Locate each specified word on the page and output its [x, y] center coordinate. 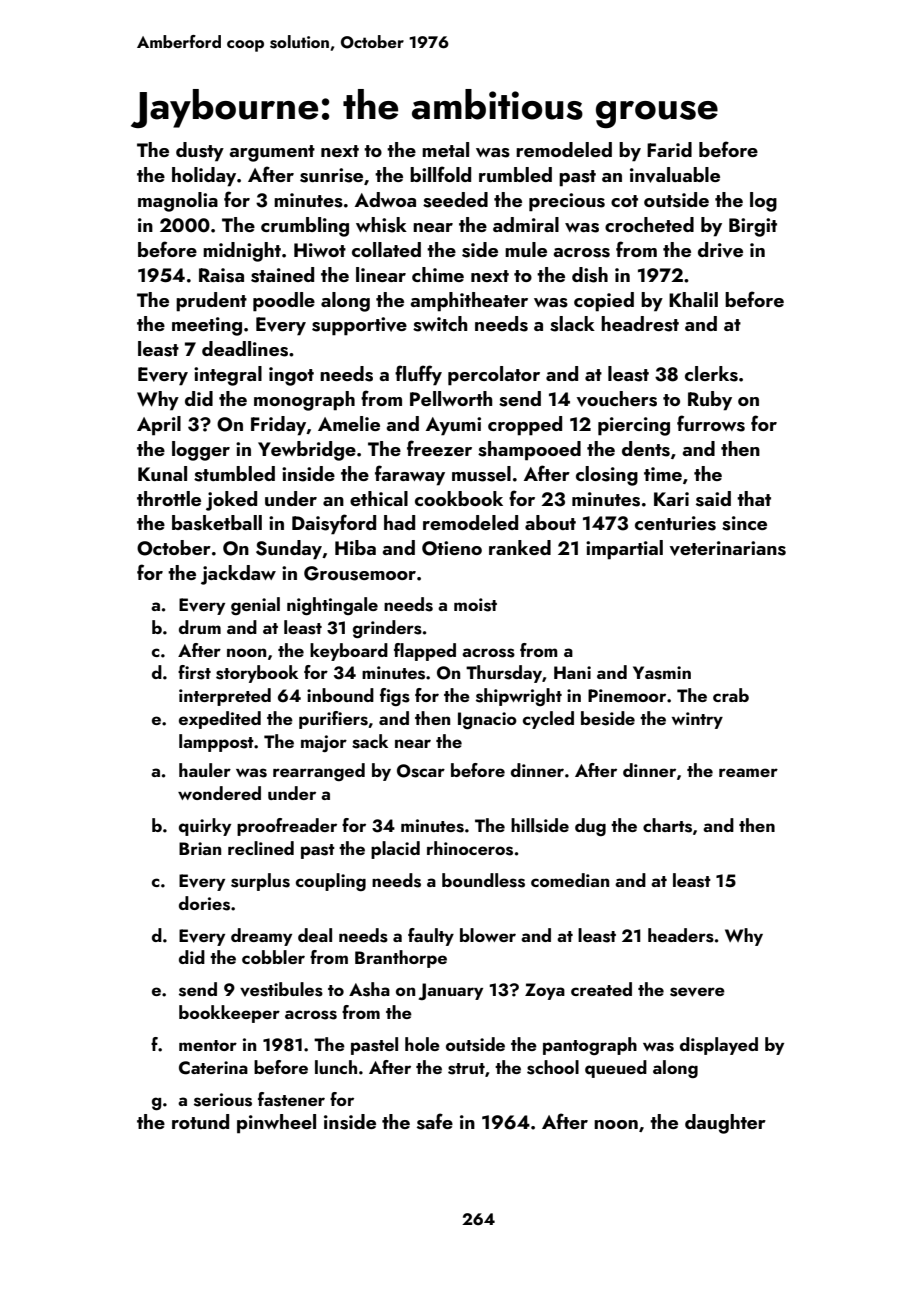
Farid [669, 149]
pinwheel [276, 1124]
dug [590, 827]
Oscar [421, 771]
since [744, 523]
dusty [200, 152]
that [754, 498]
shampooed [529, 451]
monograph [304, 401]
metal [445, 149]
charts [667, 825]
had [399, 522]
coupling [331, 882]
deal [315, 935]
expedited [220, 720]
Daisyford [334, 524]
